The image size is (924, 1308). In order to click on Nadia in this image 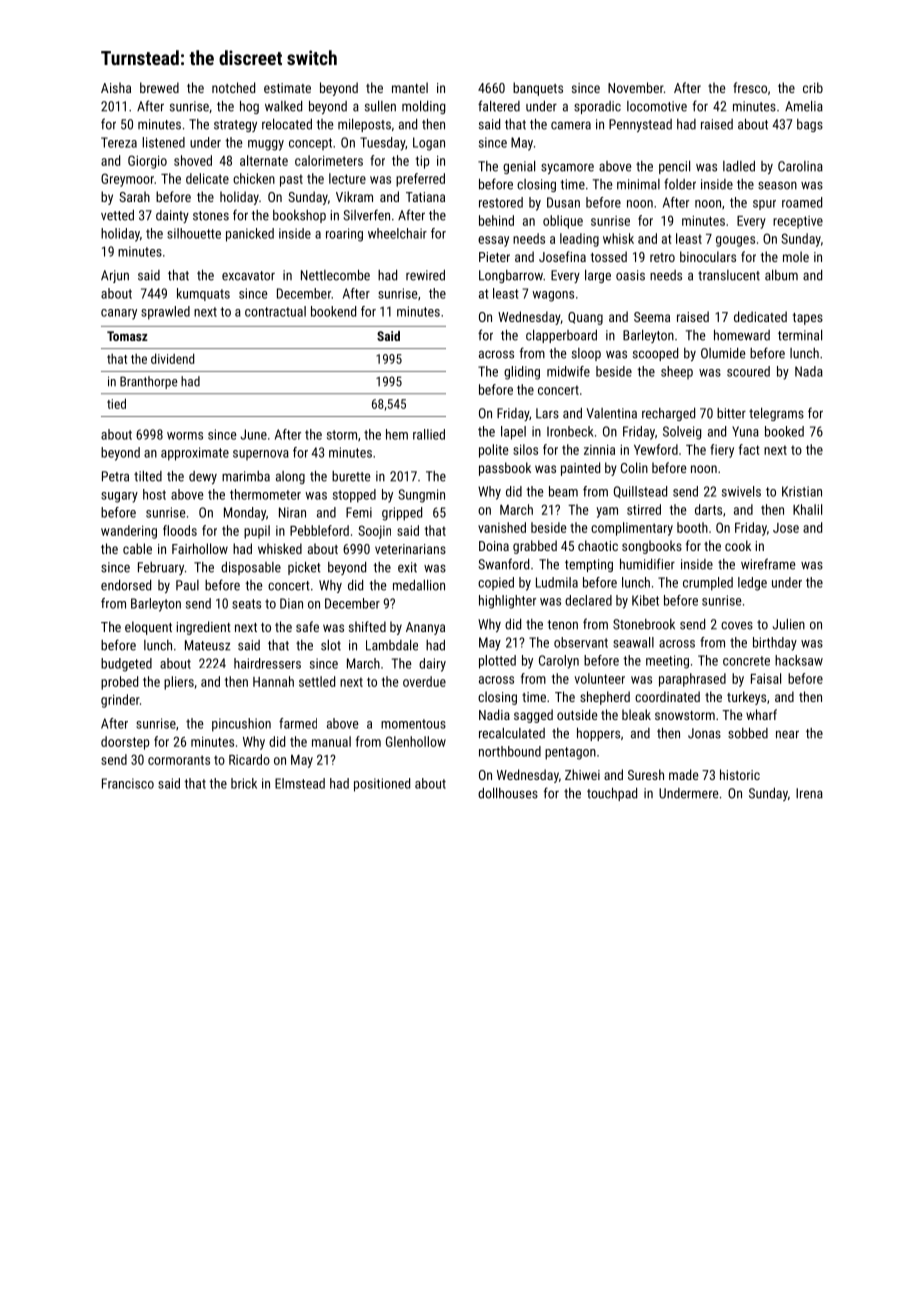, I will do `click(494, 714)`.
